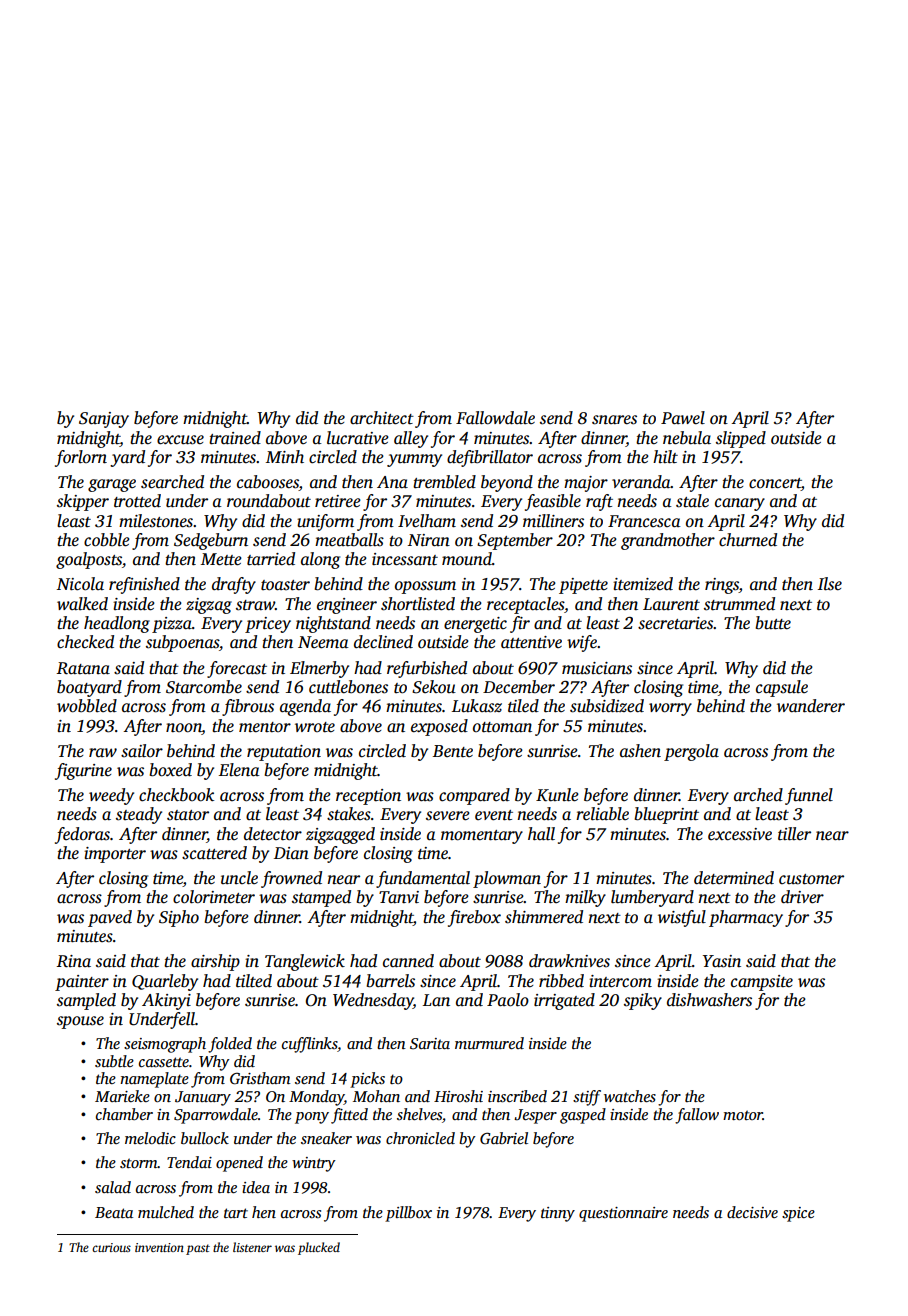  I want to click on snares, so click(614, 420).
